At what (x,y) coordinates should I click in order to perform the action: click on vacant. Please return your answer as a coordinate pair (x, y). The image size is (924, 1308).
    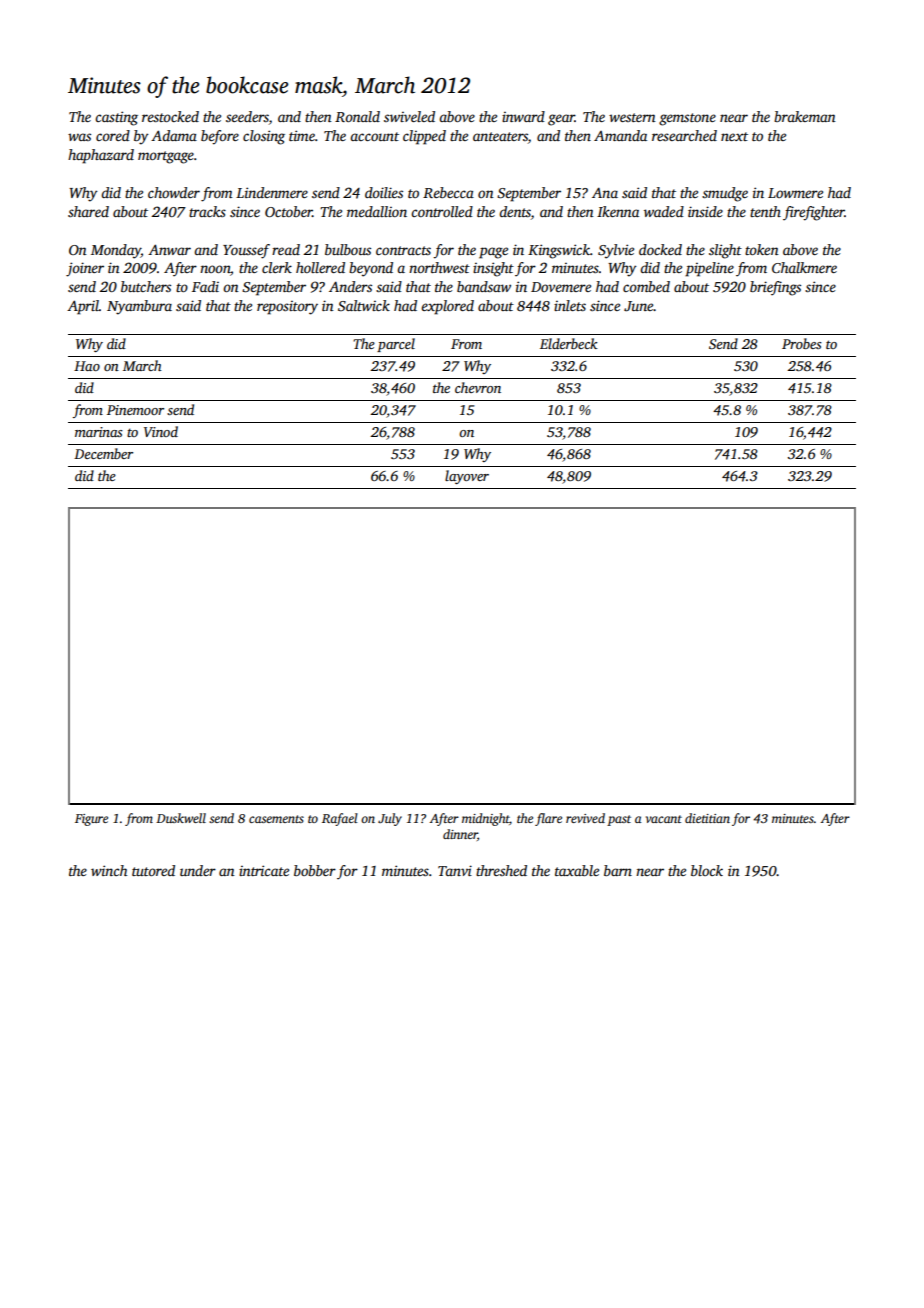
    Looking at the image, I should click on (664, 819).
